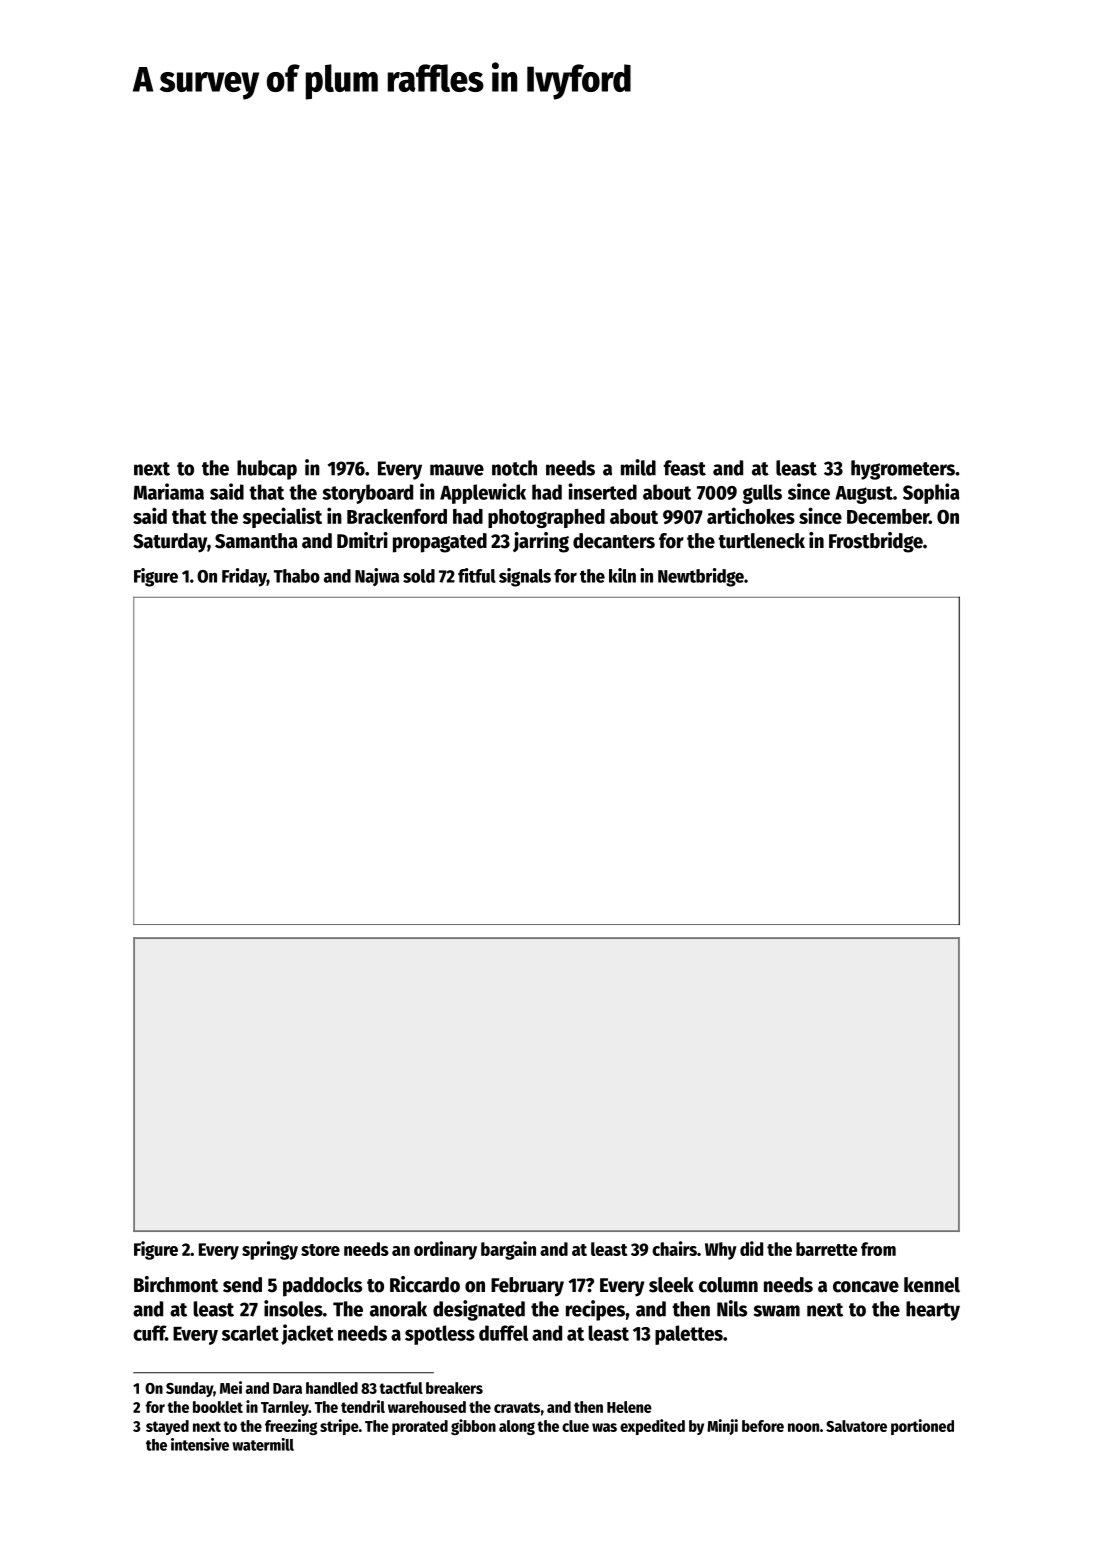 The width and height of the screenshot is (1093, 1546). I want to click on stayed, so click(167, 1427).
